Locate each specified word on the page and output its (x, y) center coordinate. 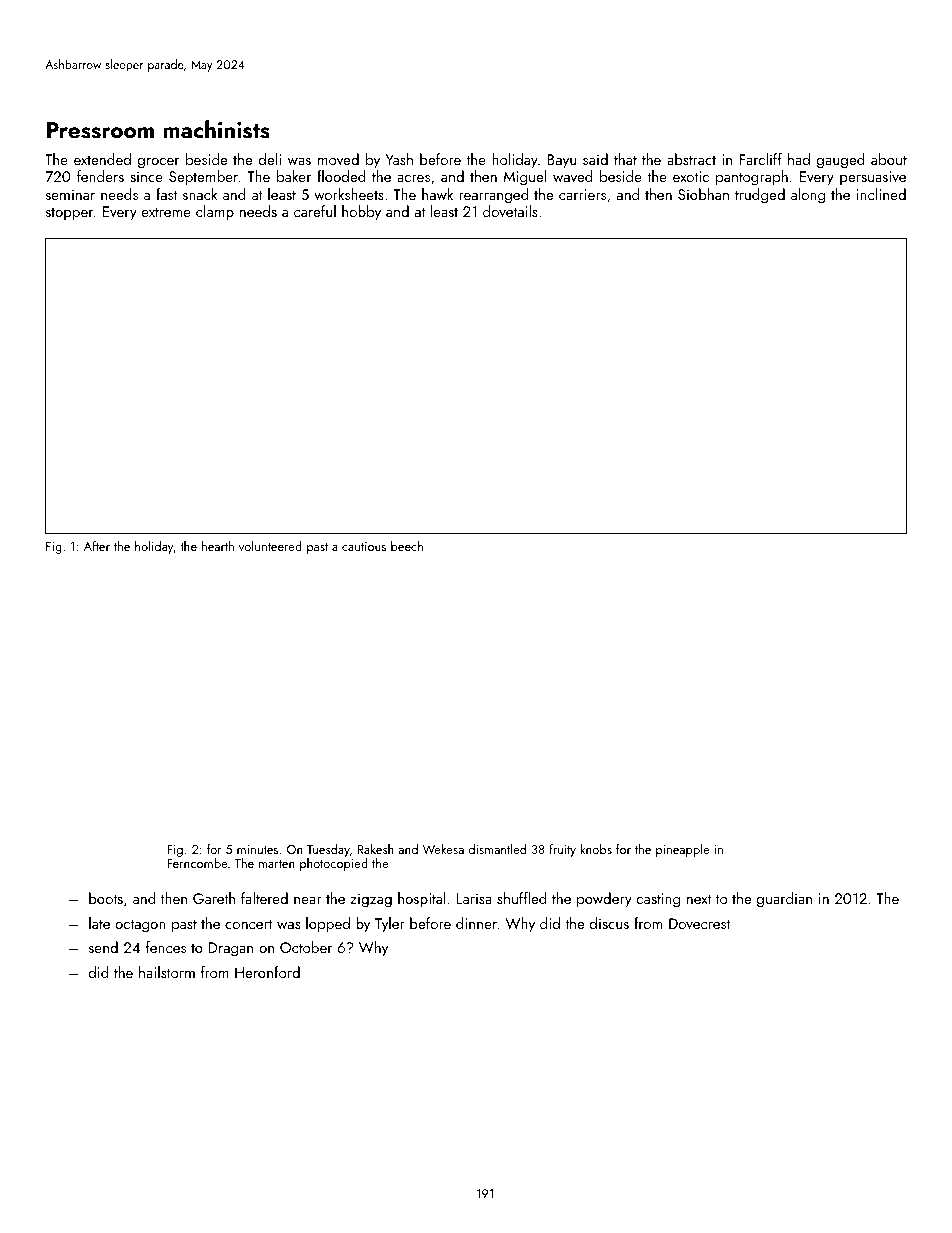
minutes (257, 849)
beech (407, 546)
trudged (760, 196)
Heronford (267, 972)
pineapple (683, 850)
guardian (784, 900)
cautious (364, 546)
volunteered (270, 546)
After (97, 546)
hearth (218, 546)
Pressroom (100, 130)
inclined (881, 194)
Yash (399, 159)
